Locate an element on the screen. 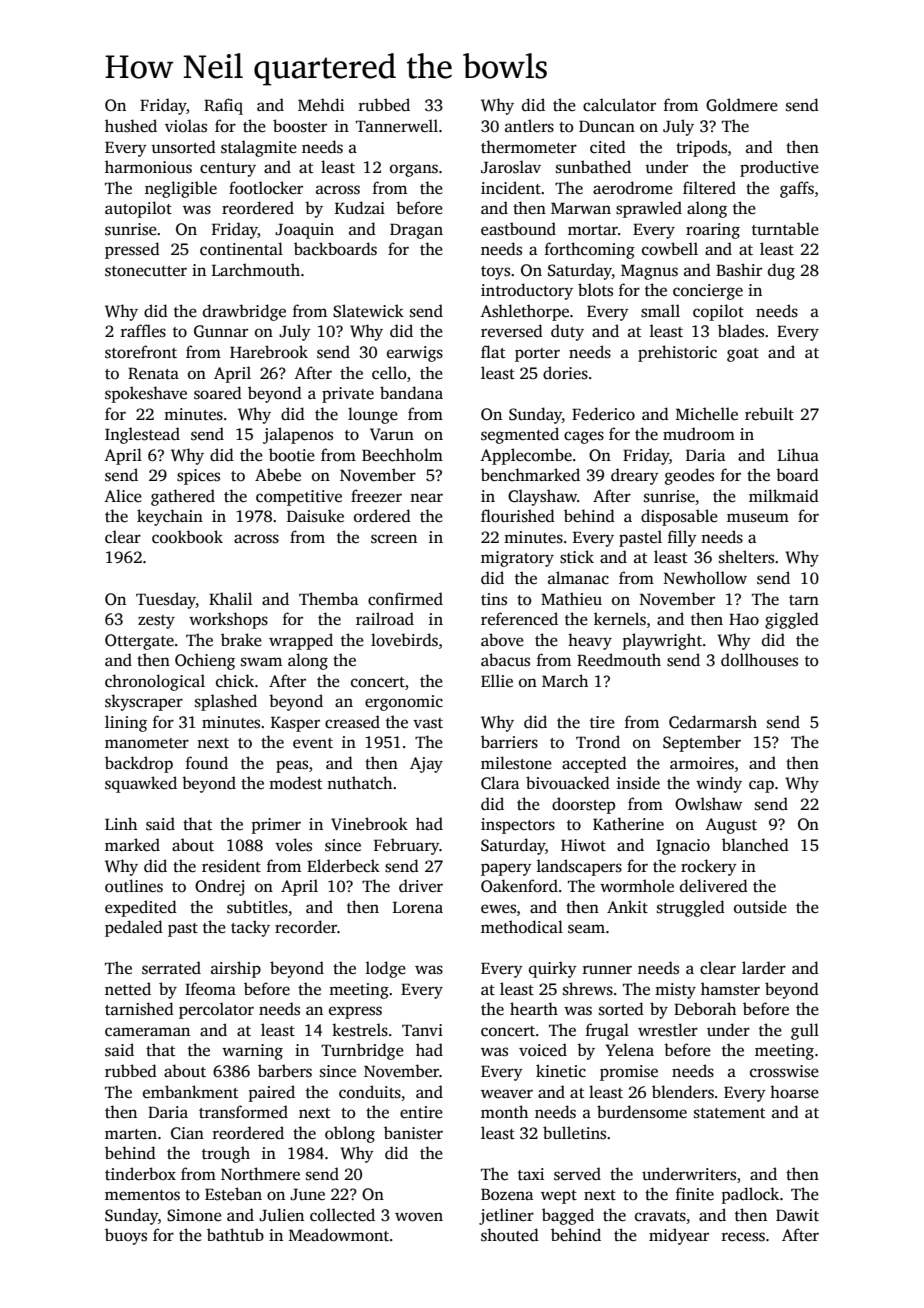 Image resolution: width=924 pixels, height=1308 pixels. taxi is located at coordinates (531, 1174).
